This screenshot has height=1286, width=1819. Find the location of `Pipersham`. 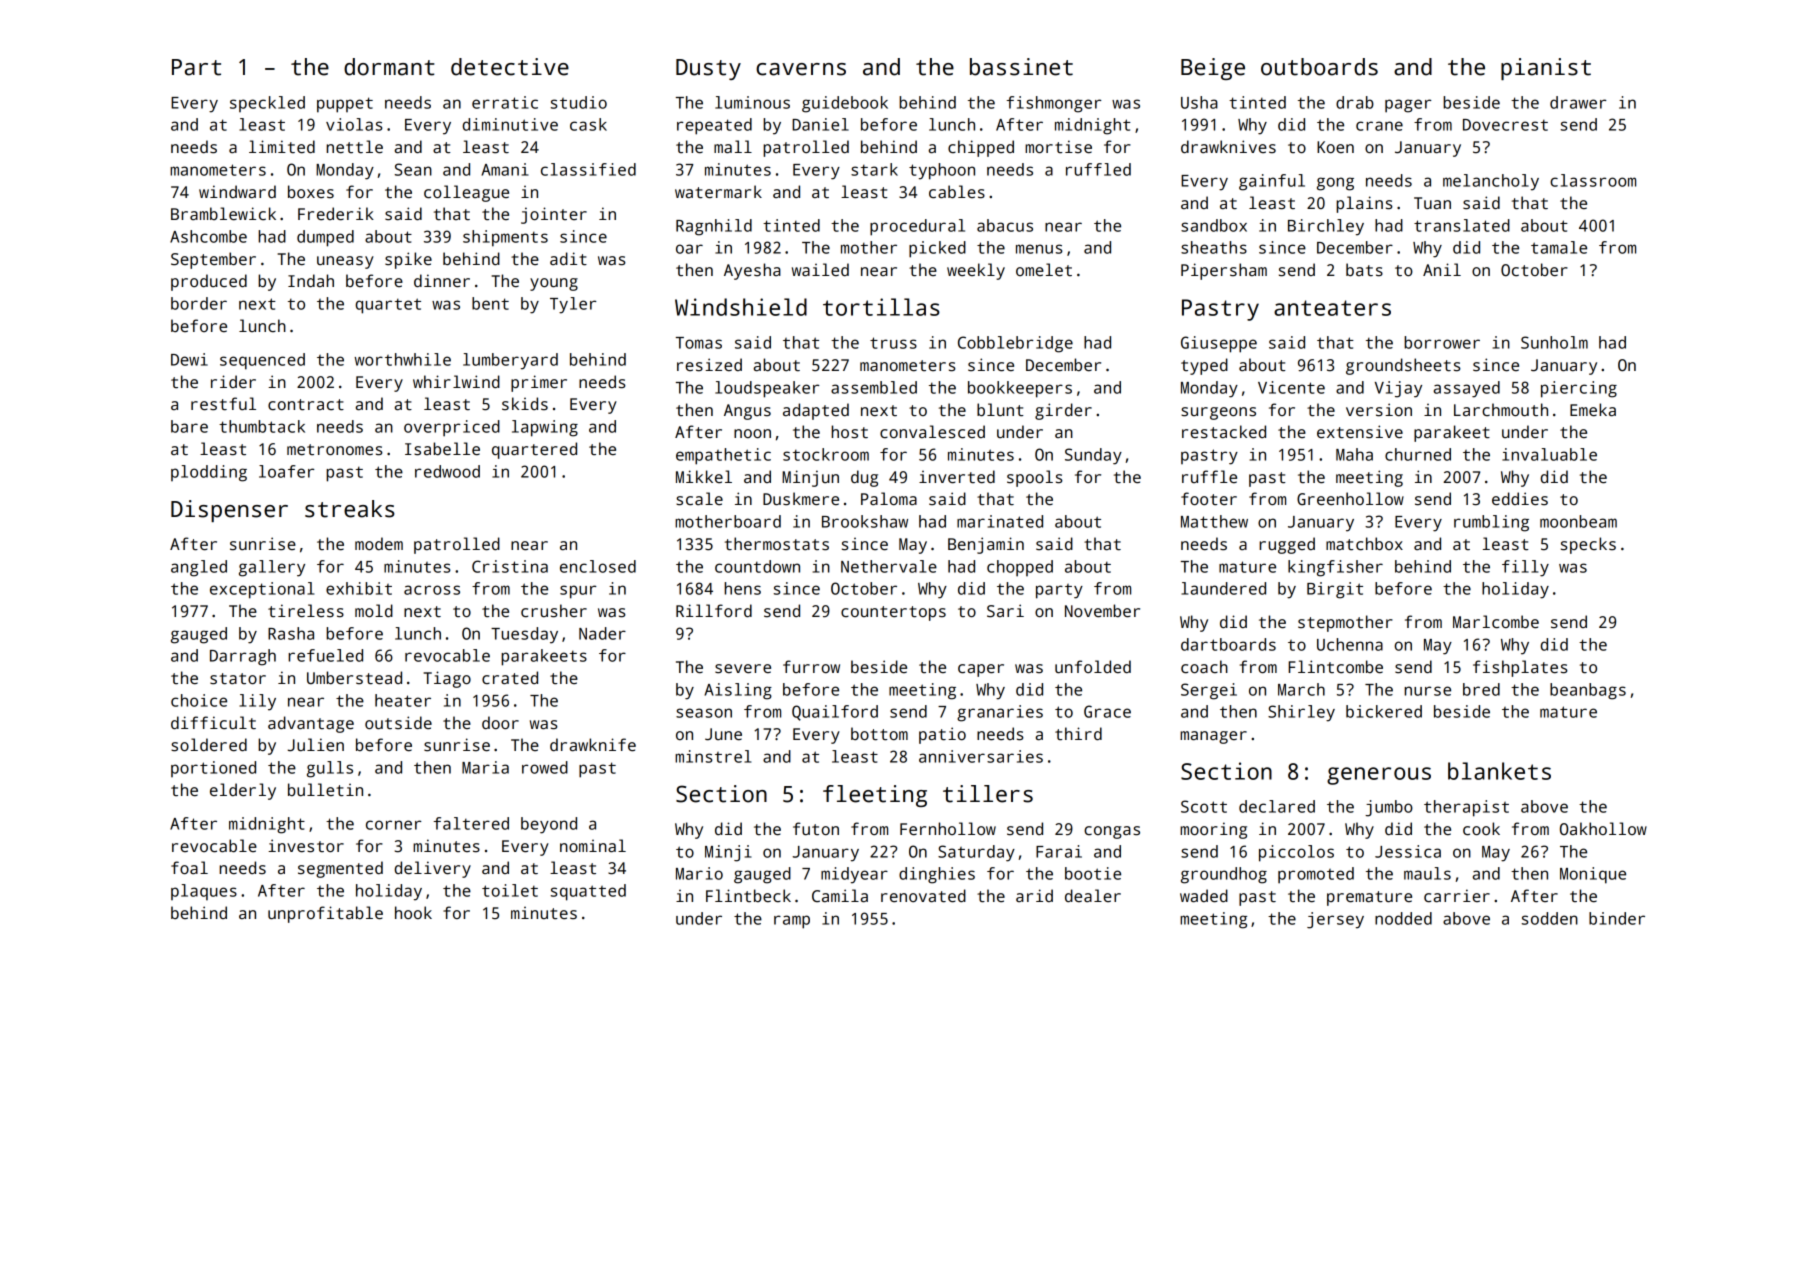

Pipersham is located at coordinates (1224, 271).
